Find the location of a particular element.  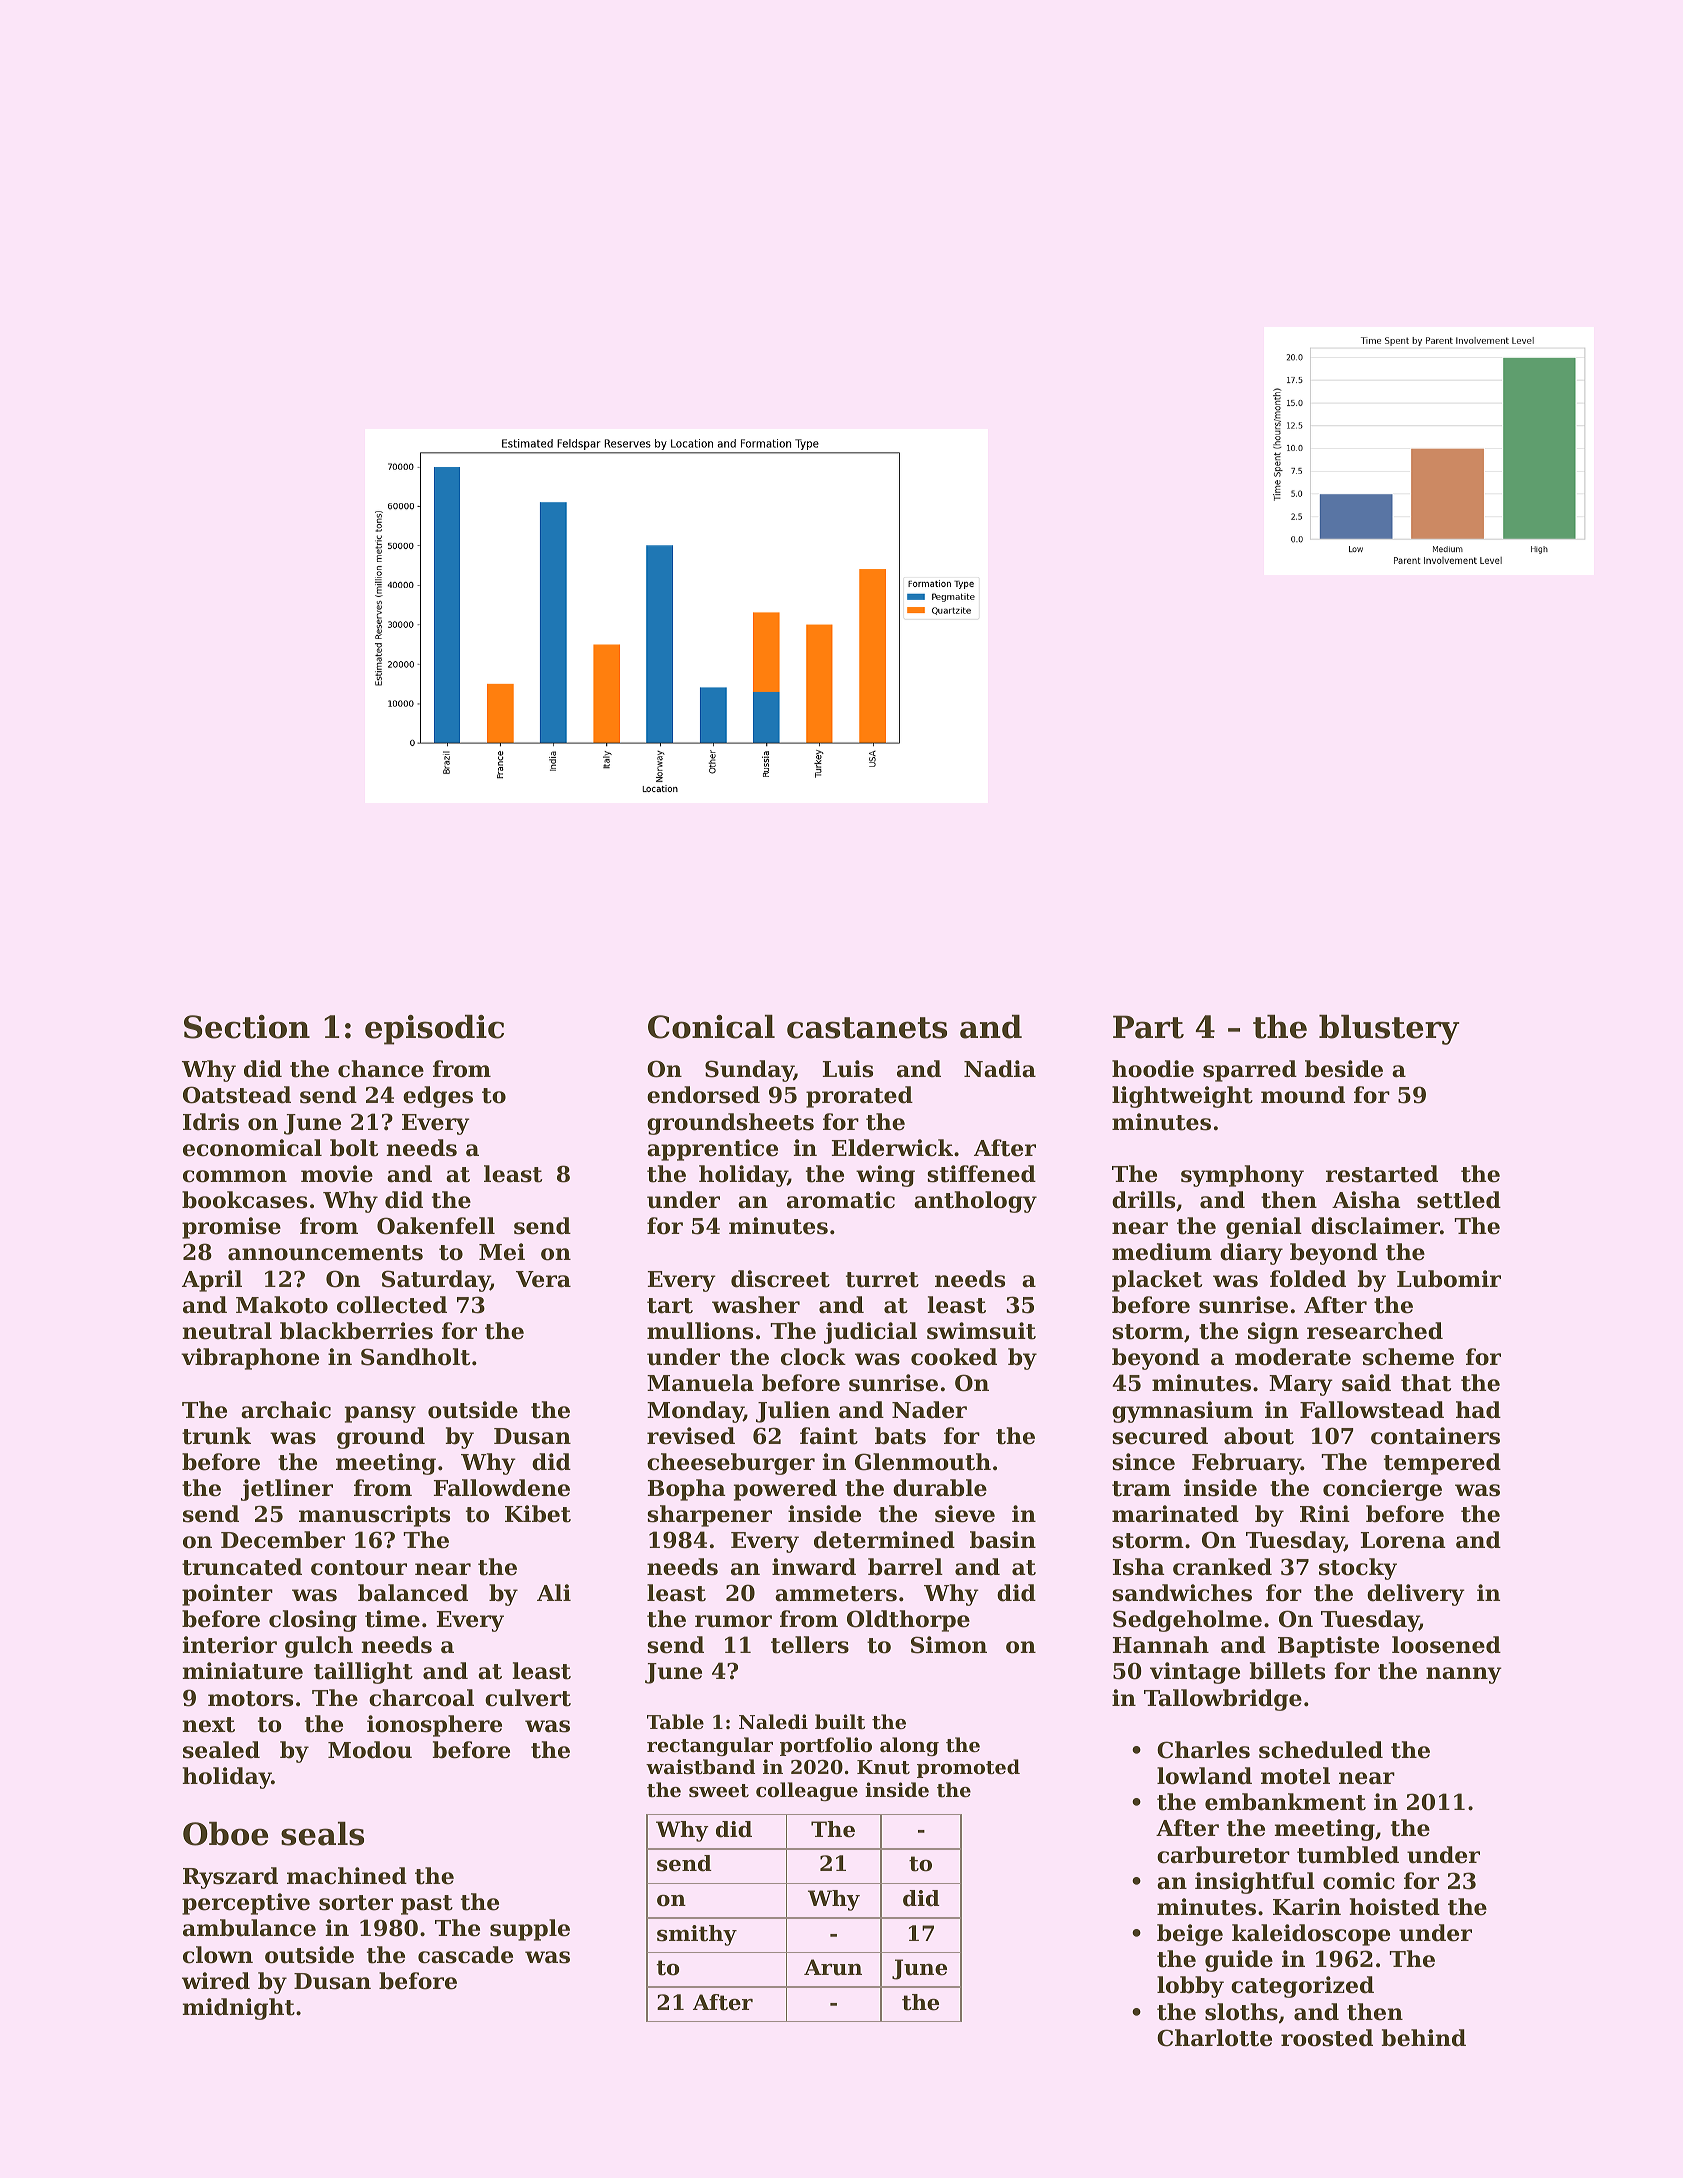

cooked is located at coordinates (954, 1357).
